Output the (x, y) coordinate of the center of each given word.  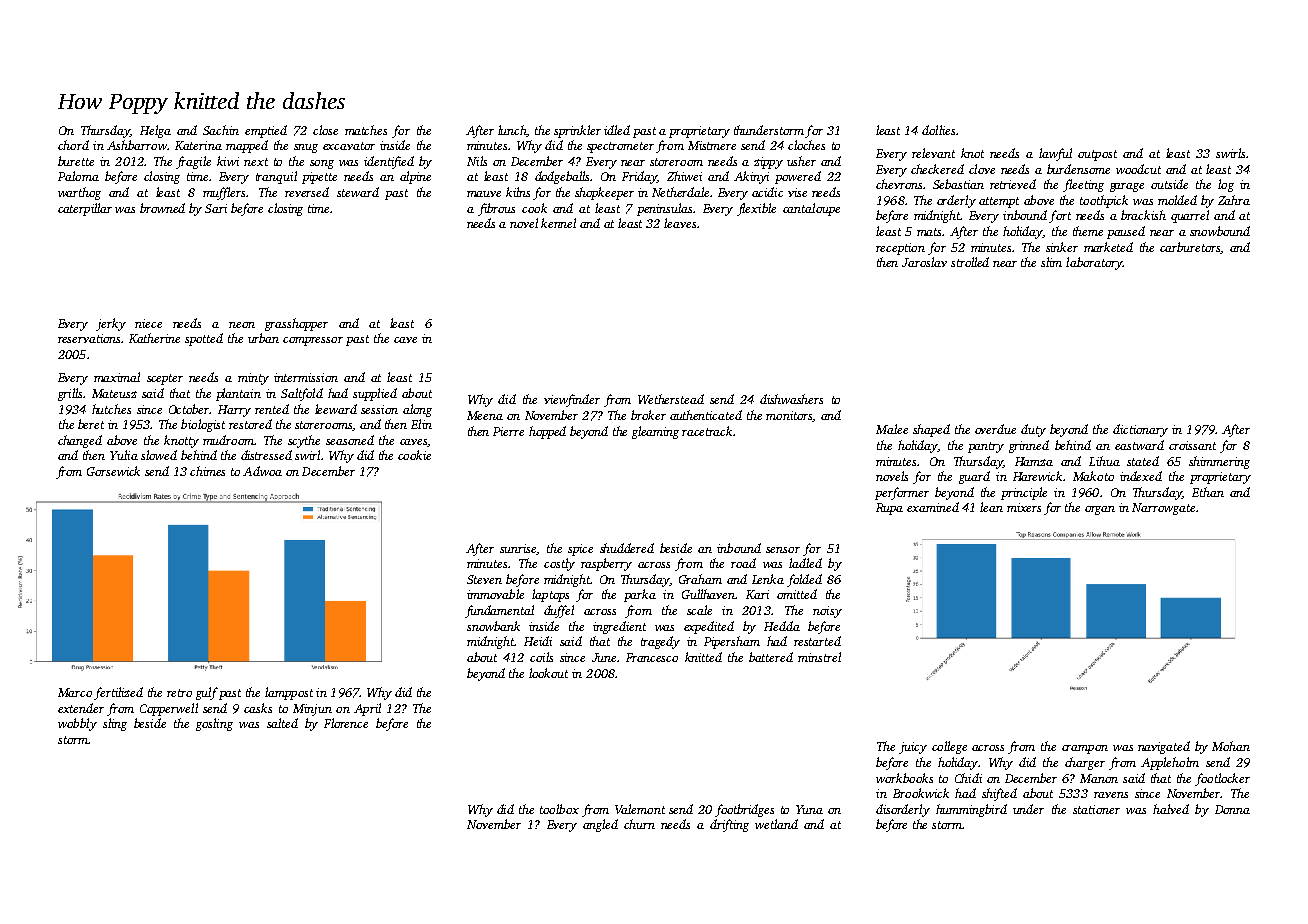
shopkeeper (604, 193)
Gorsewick (113, 471)
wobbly (77, 724)
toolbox (559, 809)
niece (148, 323)
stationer (1096, 809)
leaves (680, 223)
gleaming (655, 432)
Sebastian (958, 184)
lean (991, 507)
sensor (783, 550)
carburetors (1190, 247)
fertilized (118, 693)
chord (73, 145)
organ (1100, 510)
